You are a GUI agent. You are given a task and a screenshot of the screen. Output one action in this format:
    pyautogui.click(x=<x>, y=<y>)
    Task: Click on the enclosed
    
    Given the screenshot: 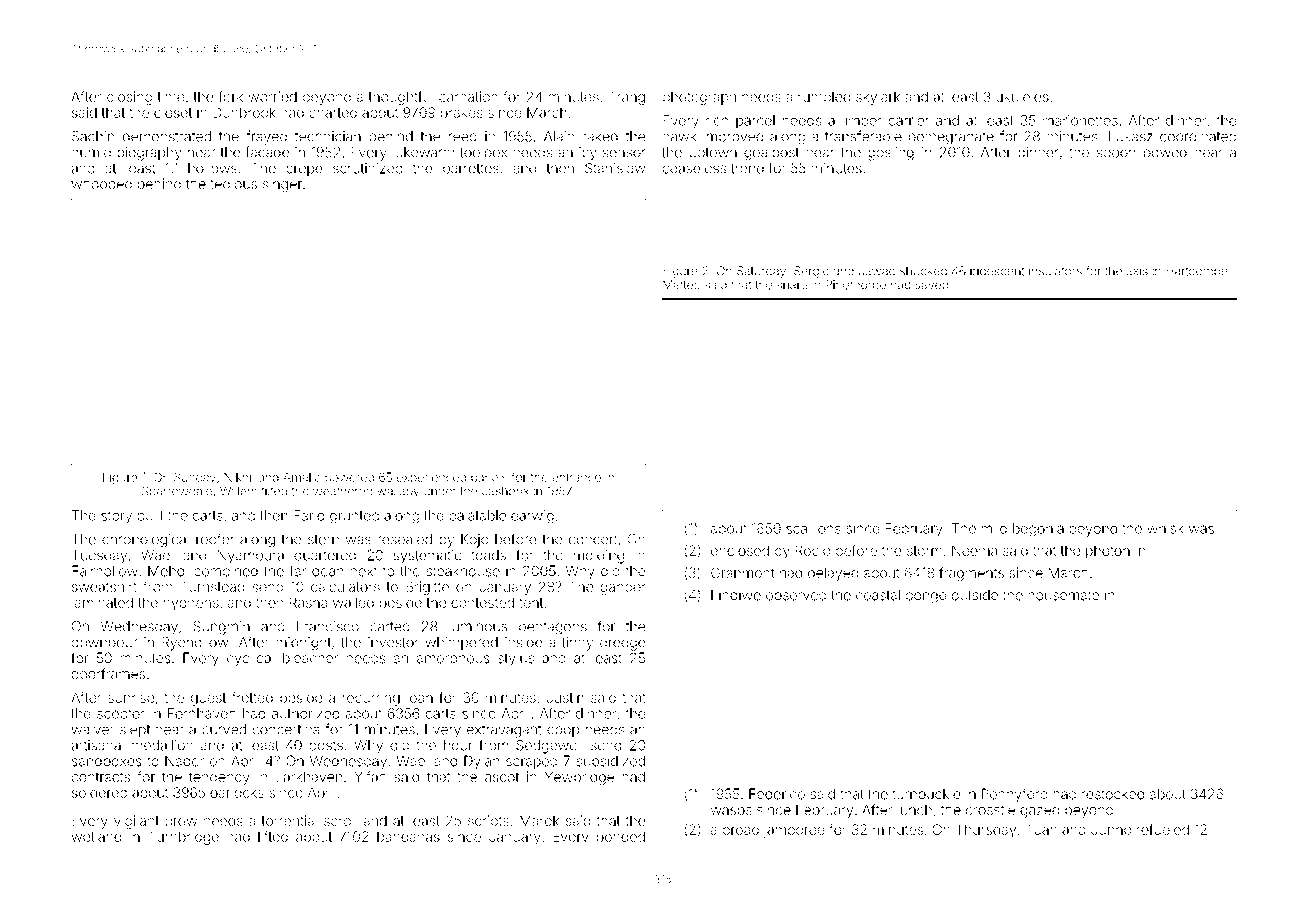 What is the action you would take?
    pyautogui.click(x=740, y=550)
